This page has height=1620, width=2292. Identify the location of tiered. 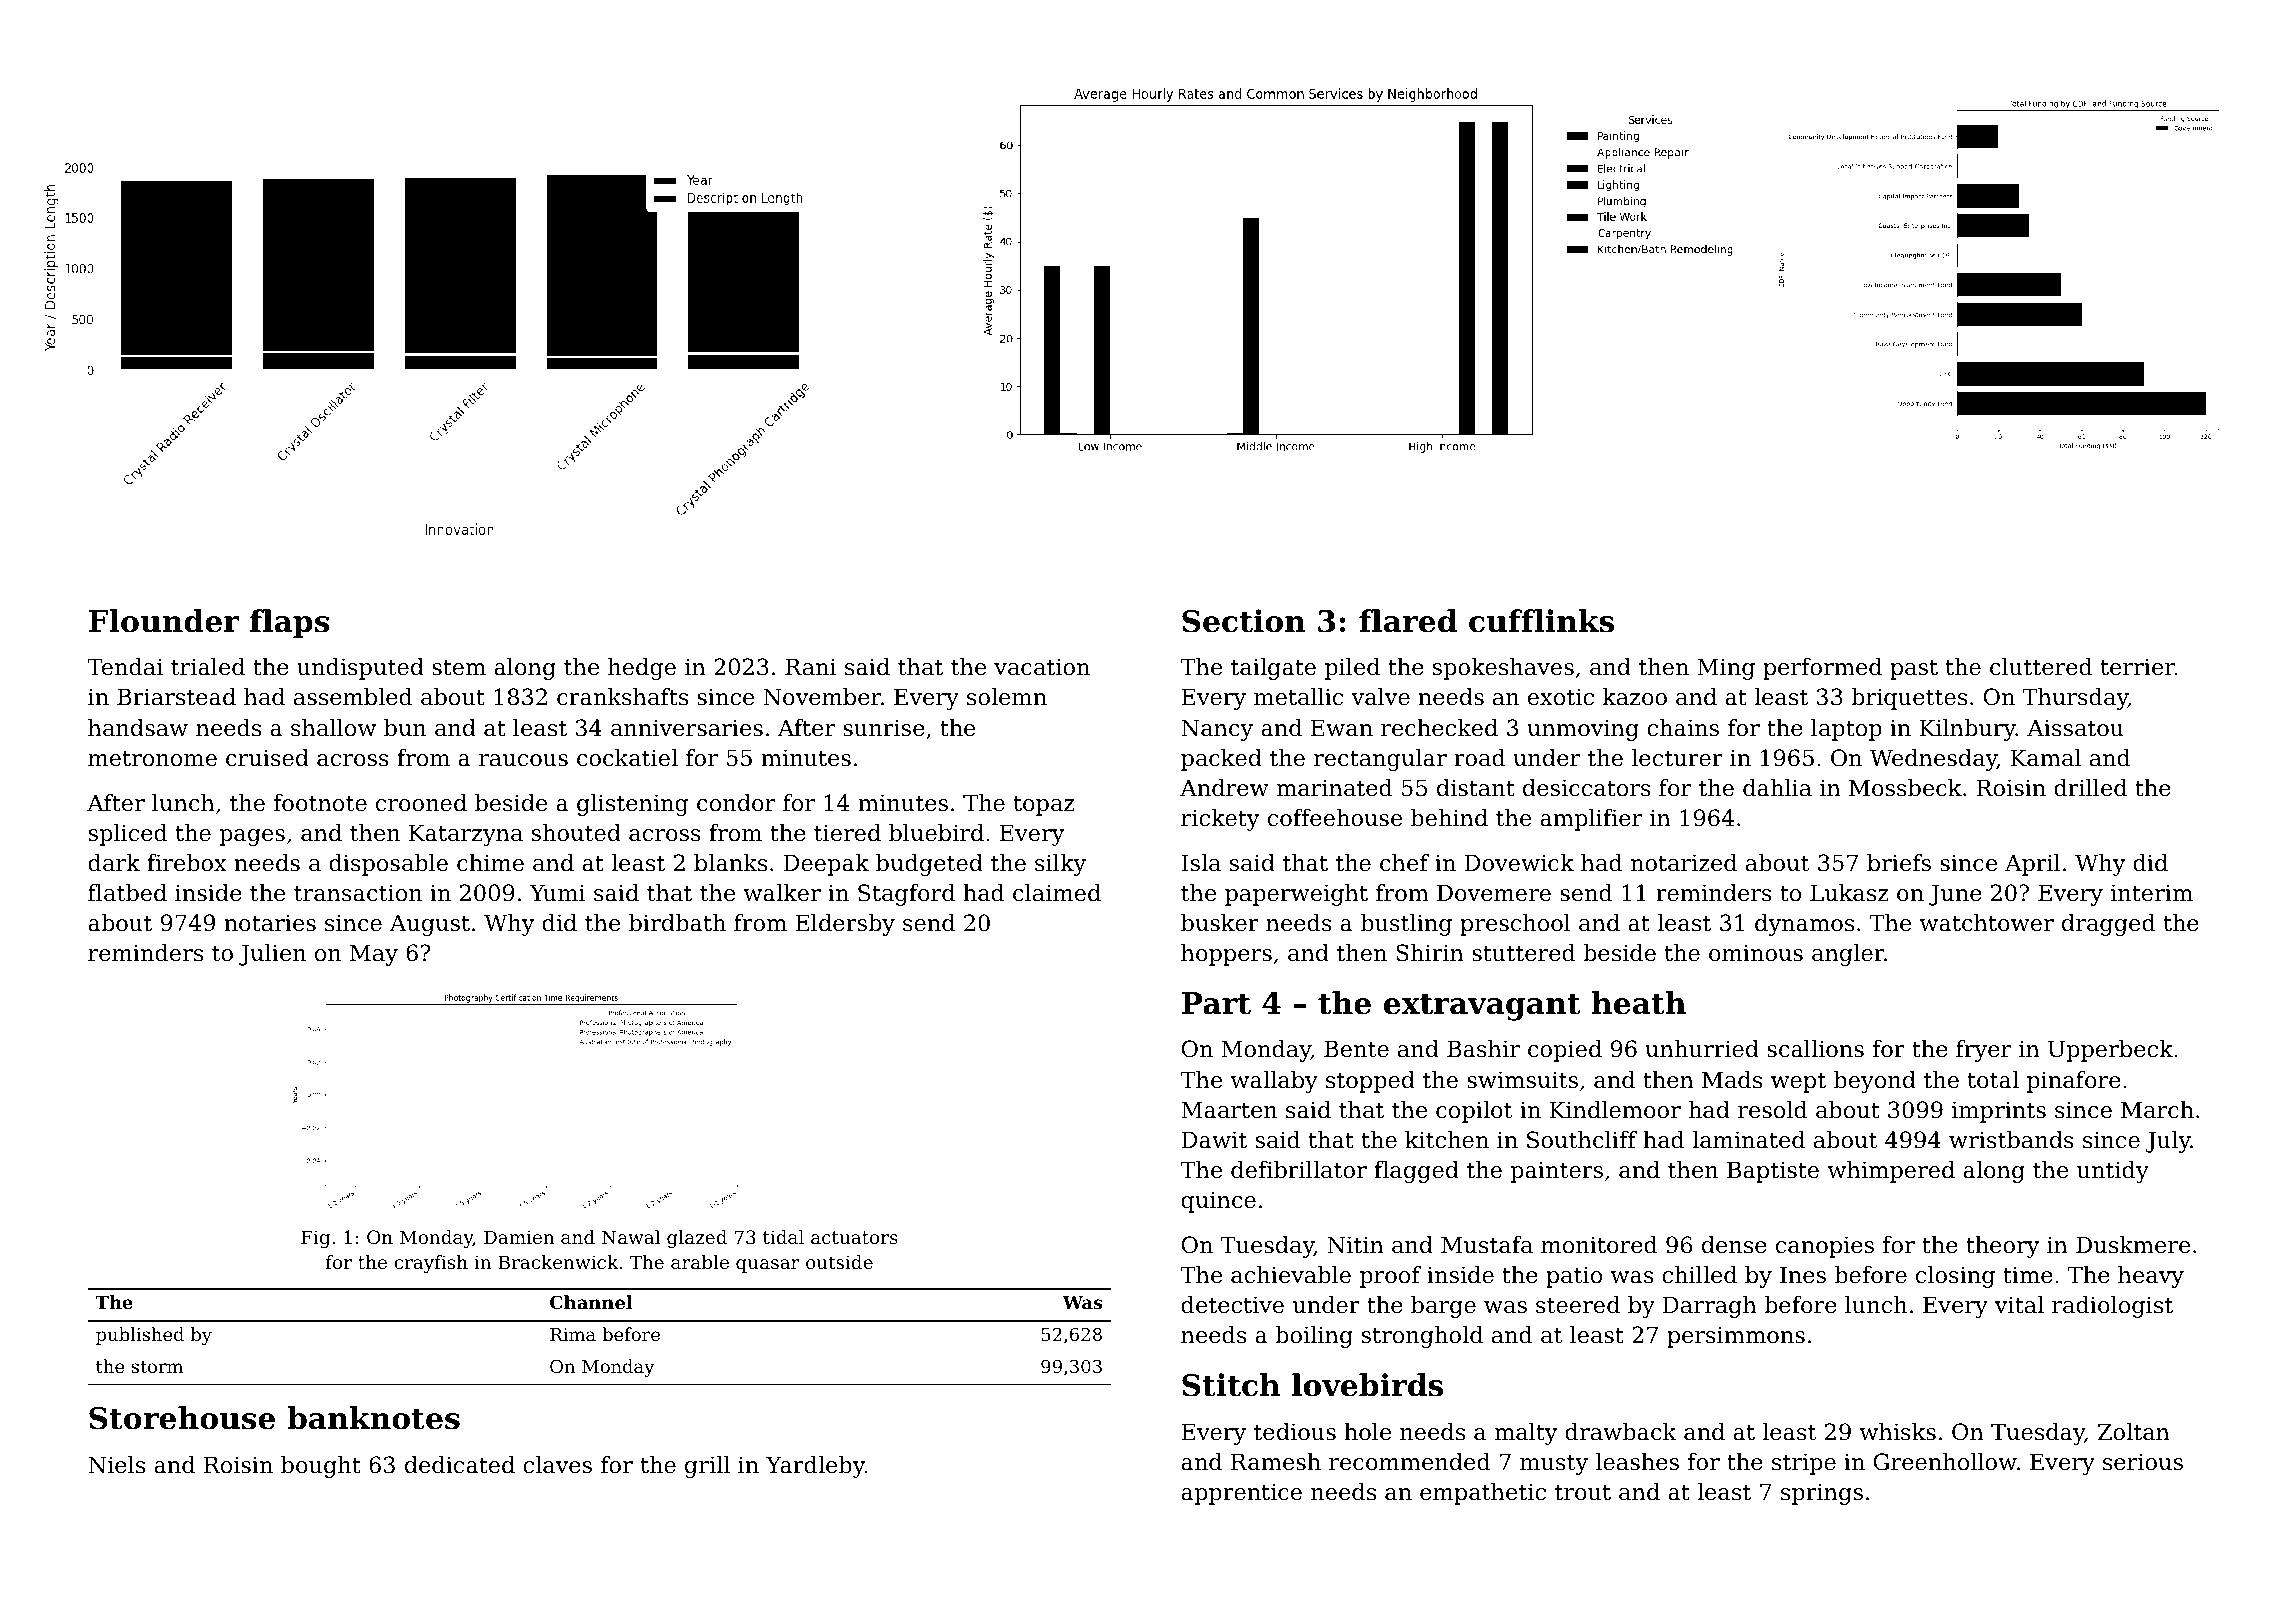
(847, 833).
